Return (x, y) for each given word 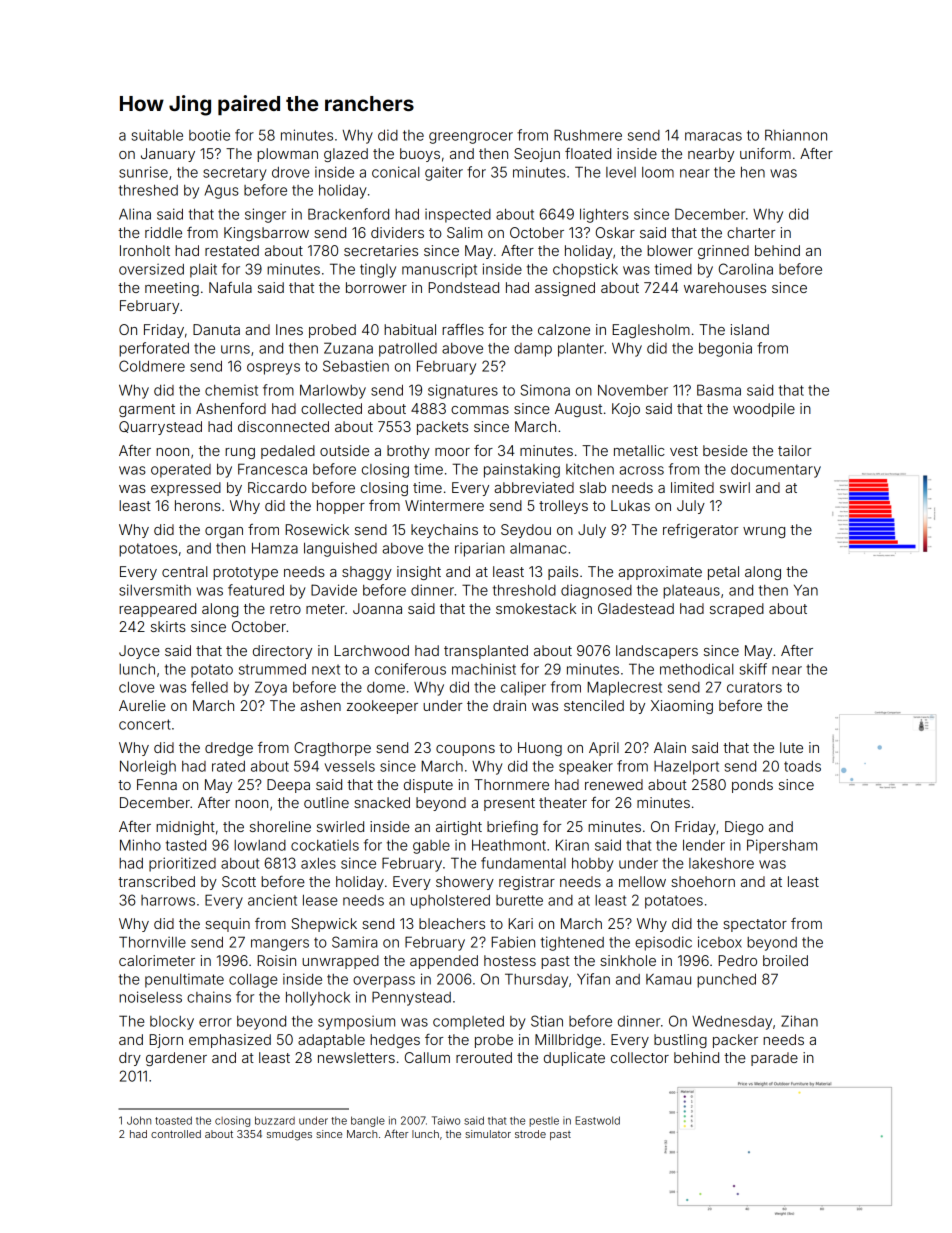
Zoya (271, 688)
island (750, 329)
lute (791, 747)
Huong (540, 749)
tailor (794, 450)
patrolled (408, 350)
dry (130, 1059)
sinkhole (628, 960)
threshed (148, 190)
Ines (289, 329)
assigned (565, 289)
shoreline (280, 826)
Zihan (799, 1021)
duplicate (574, 1059)
